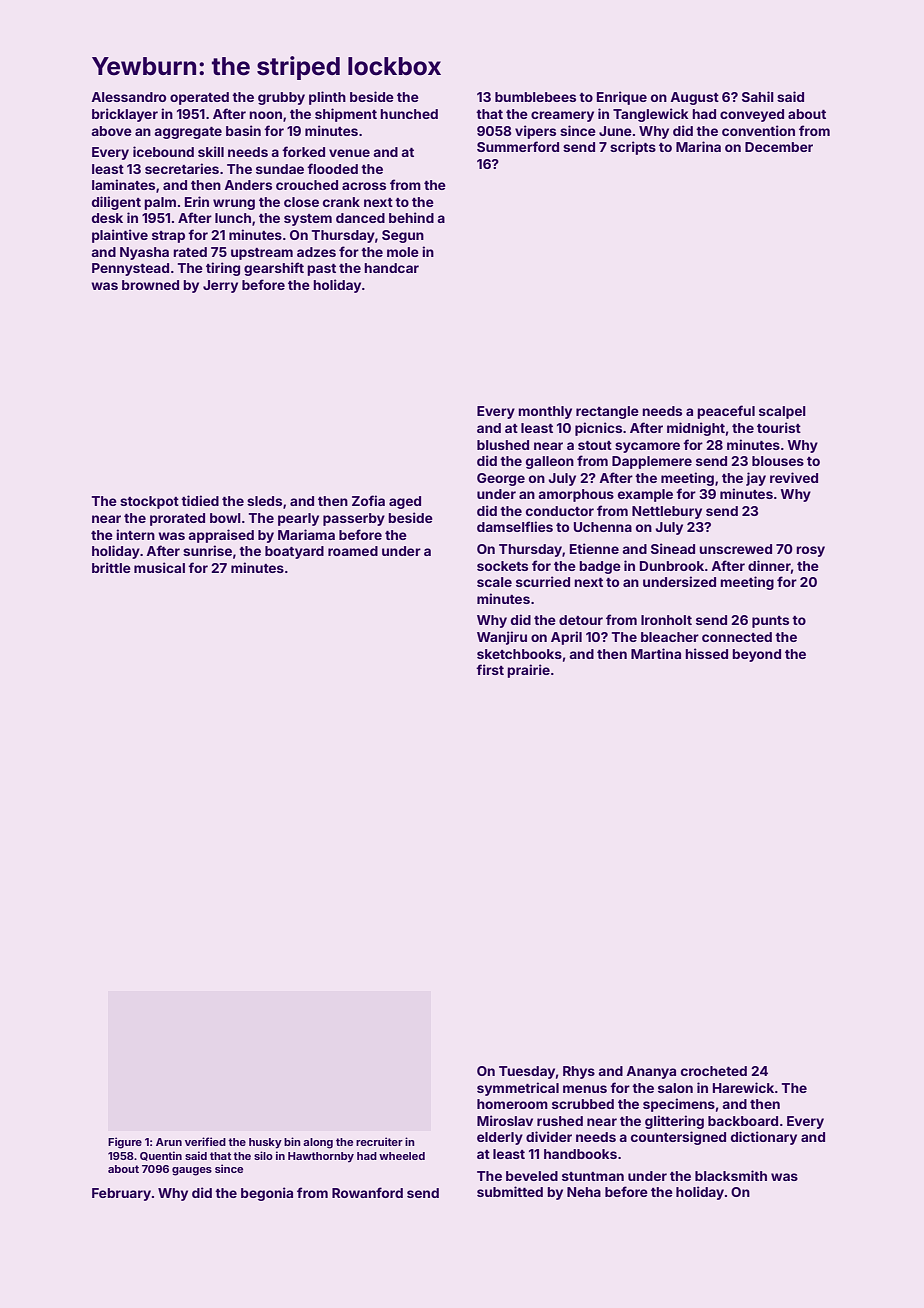 Image resolution: width=924 pixels, height=1308 pixels. What do you see at coordinates (566, 638) in the document?
I see `April` at bounding box center [566, 638].
